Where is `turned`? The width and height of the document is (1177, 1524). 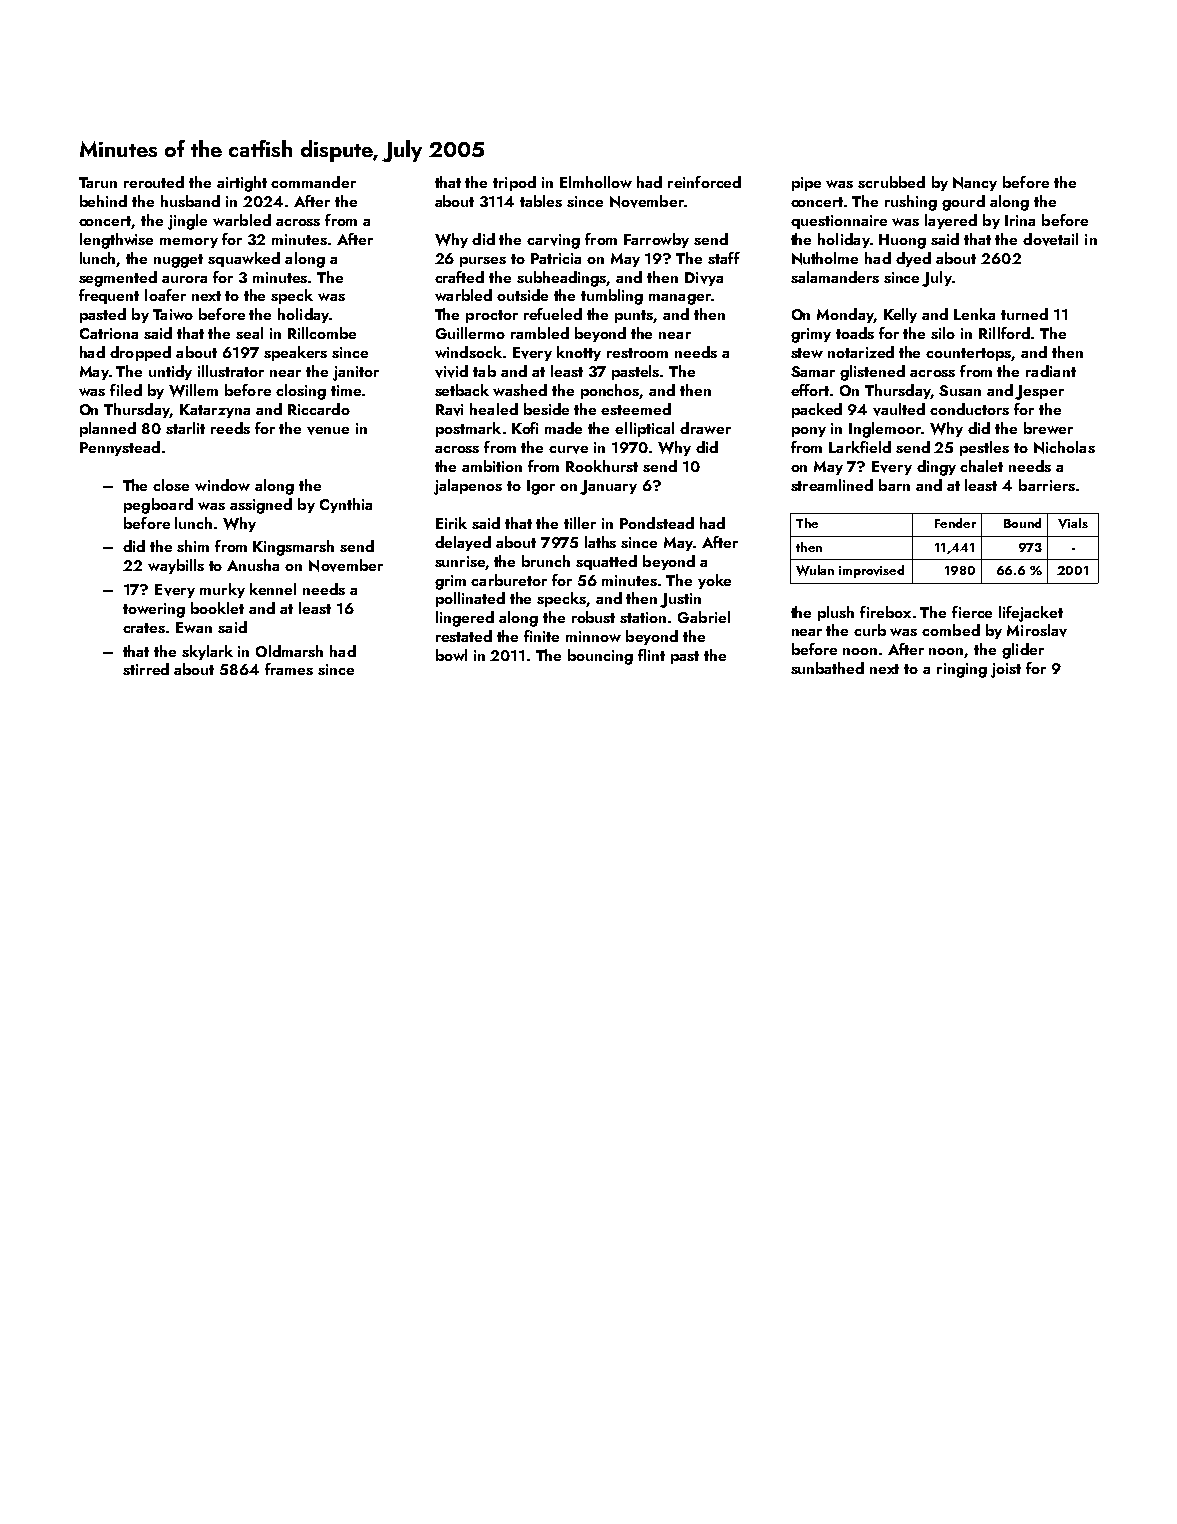
turned is located at coordinates (1024, 314).
